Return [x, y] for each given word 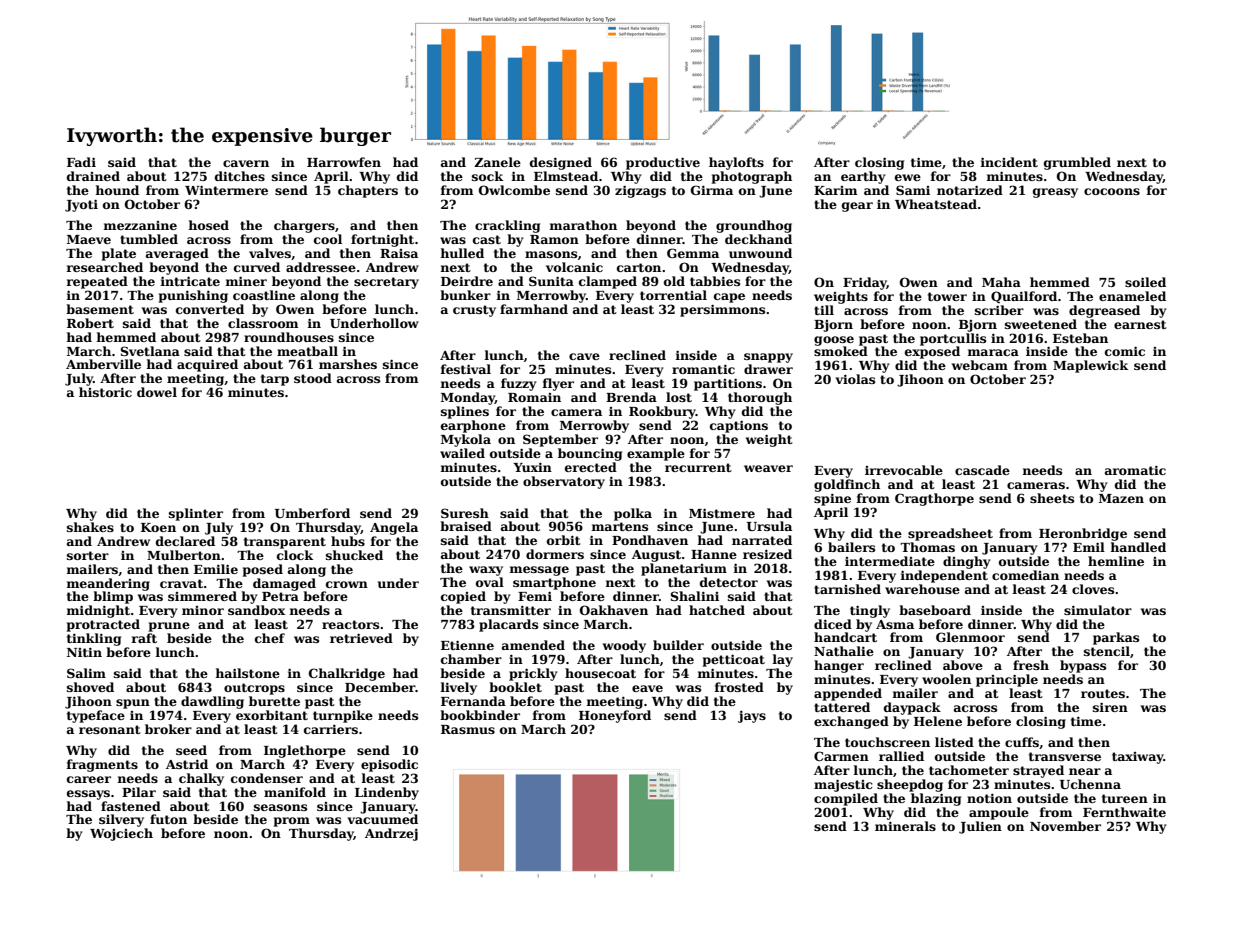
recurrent [698, 467]
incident [1009, 162]
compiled [846, 799]
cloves [1093, 589]
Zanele [497, 162]
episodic [389, 765]
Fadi [81, 162]
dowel [157, 392]
